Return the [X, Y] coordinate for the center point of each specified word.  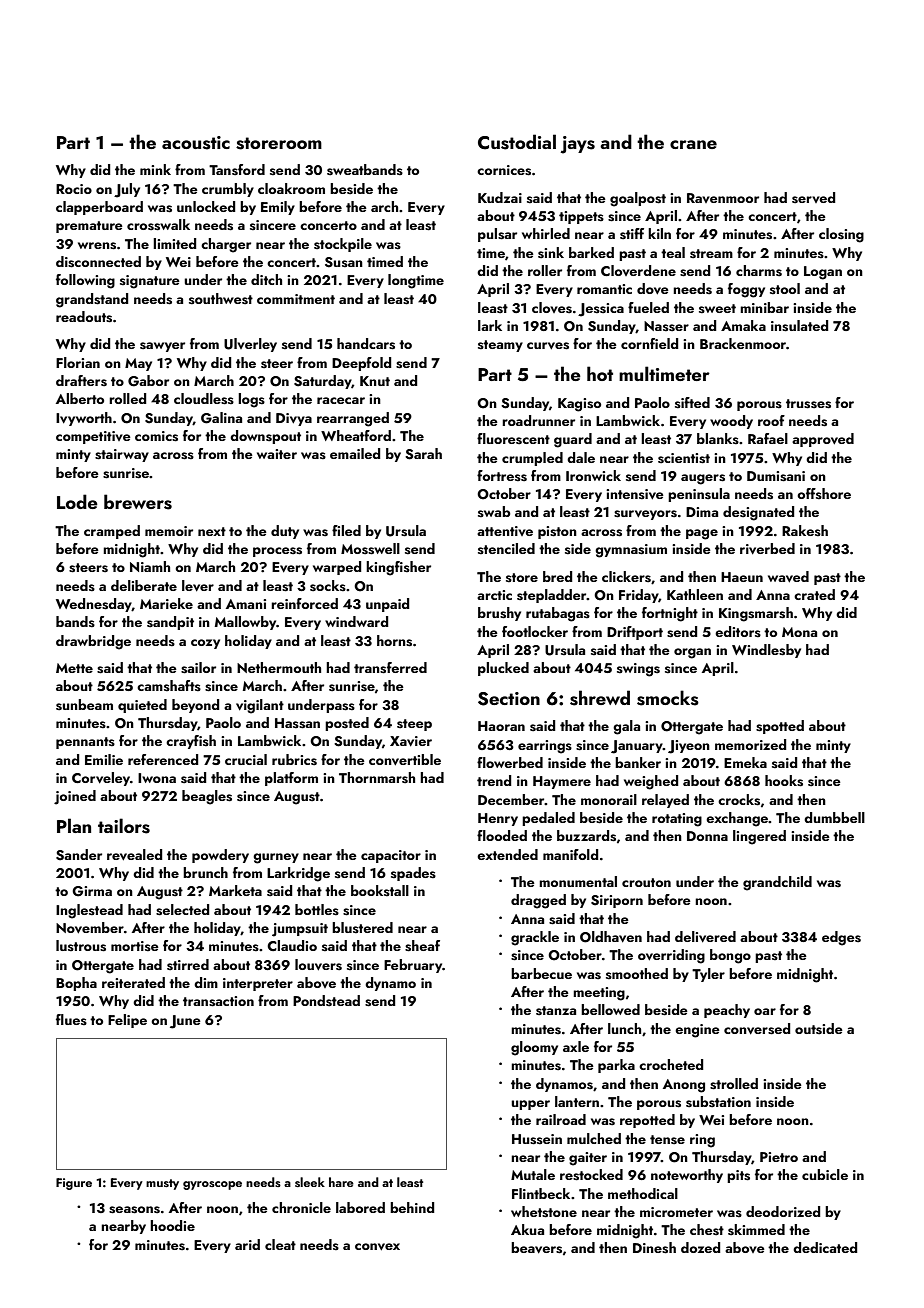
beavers [536, 1248]
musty [162, 1184]
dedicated [825, 1247]
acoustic [196, 143]
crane [693, 144]
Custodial [517, 142]
